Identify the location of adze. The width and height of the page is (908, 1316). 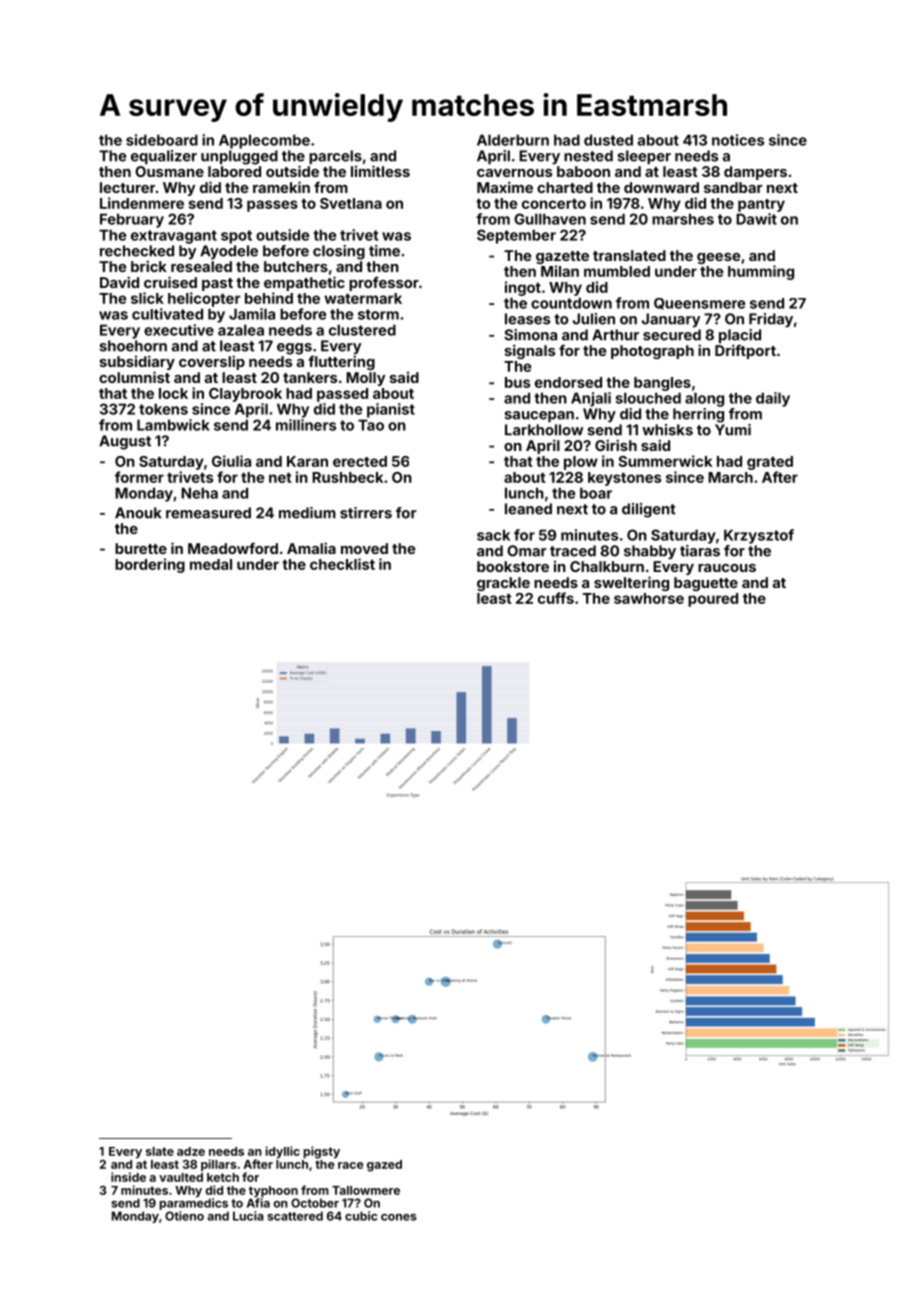
(191, 1151).
